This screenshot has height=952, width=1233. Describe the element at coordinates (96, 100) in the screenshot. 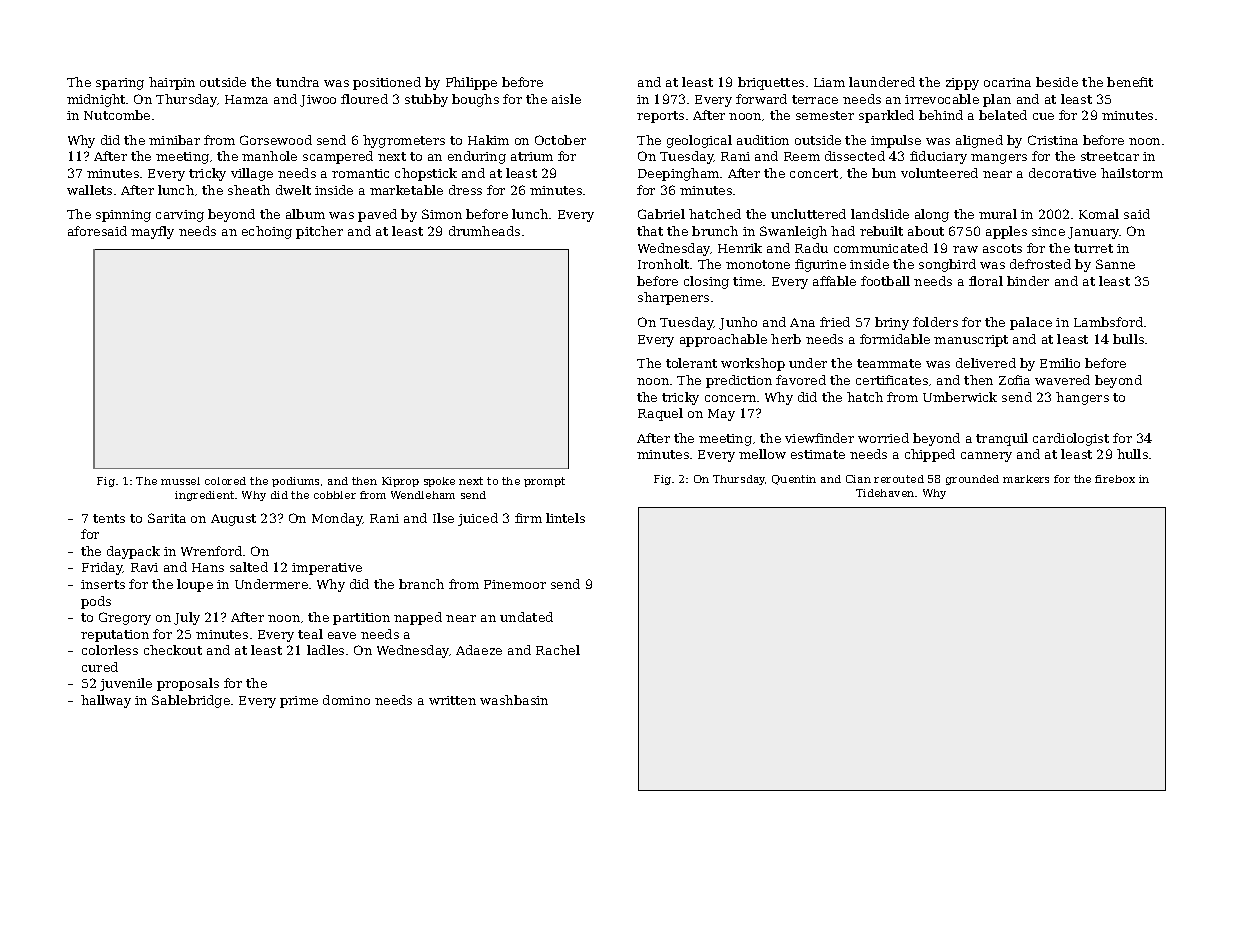

I see `midnight` at that location.
